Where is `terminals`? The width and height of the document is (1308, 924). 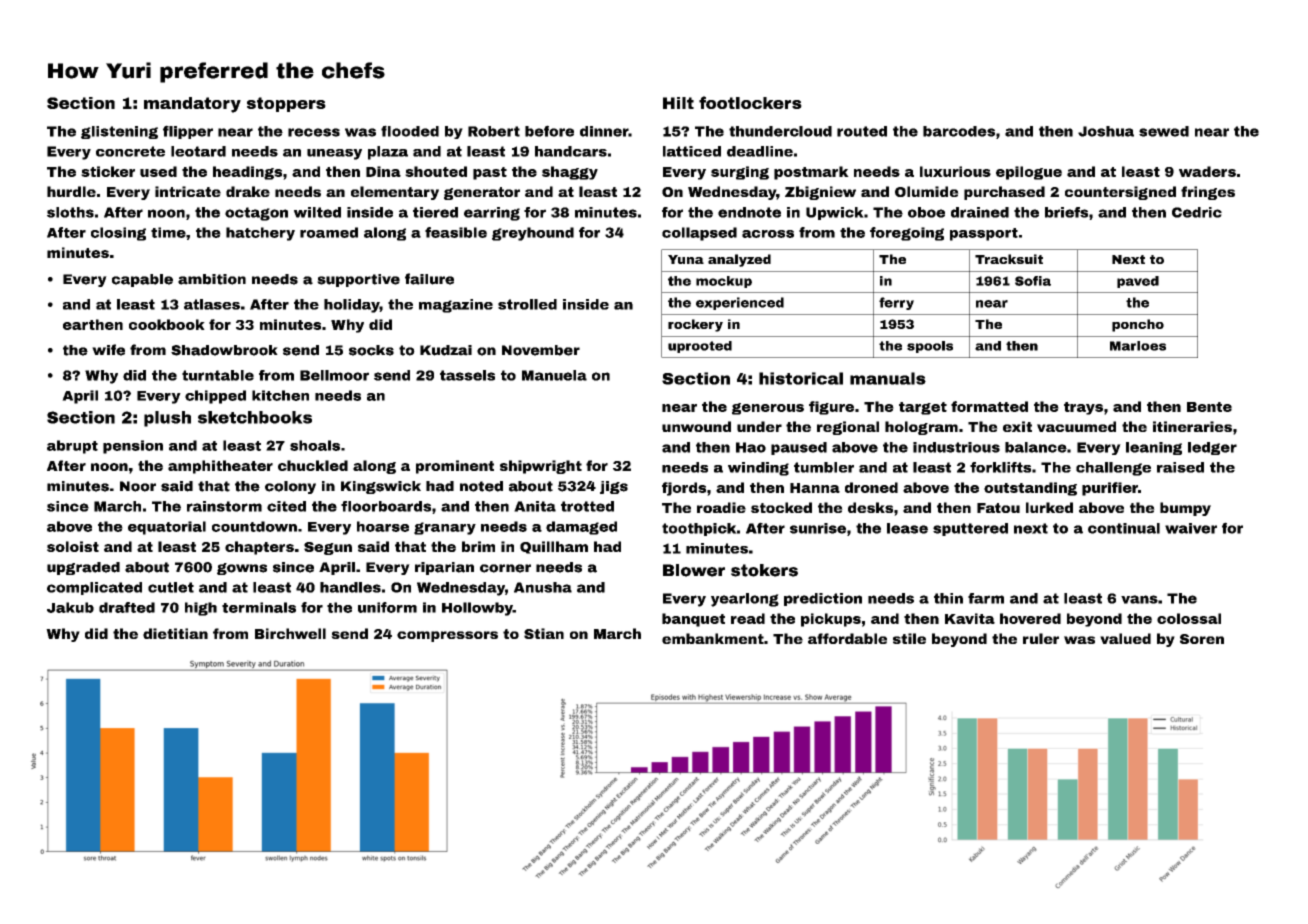 terminals is located at coordinates (259, 607).
